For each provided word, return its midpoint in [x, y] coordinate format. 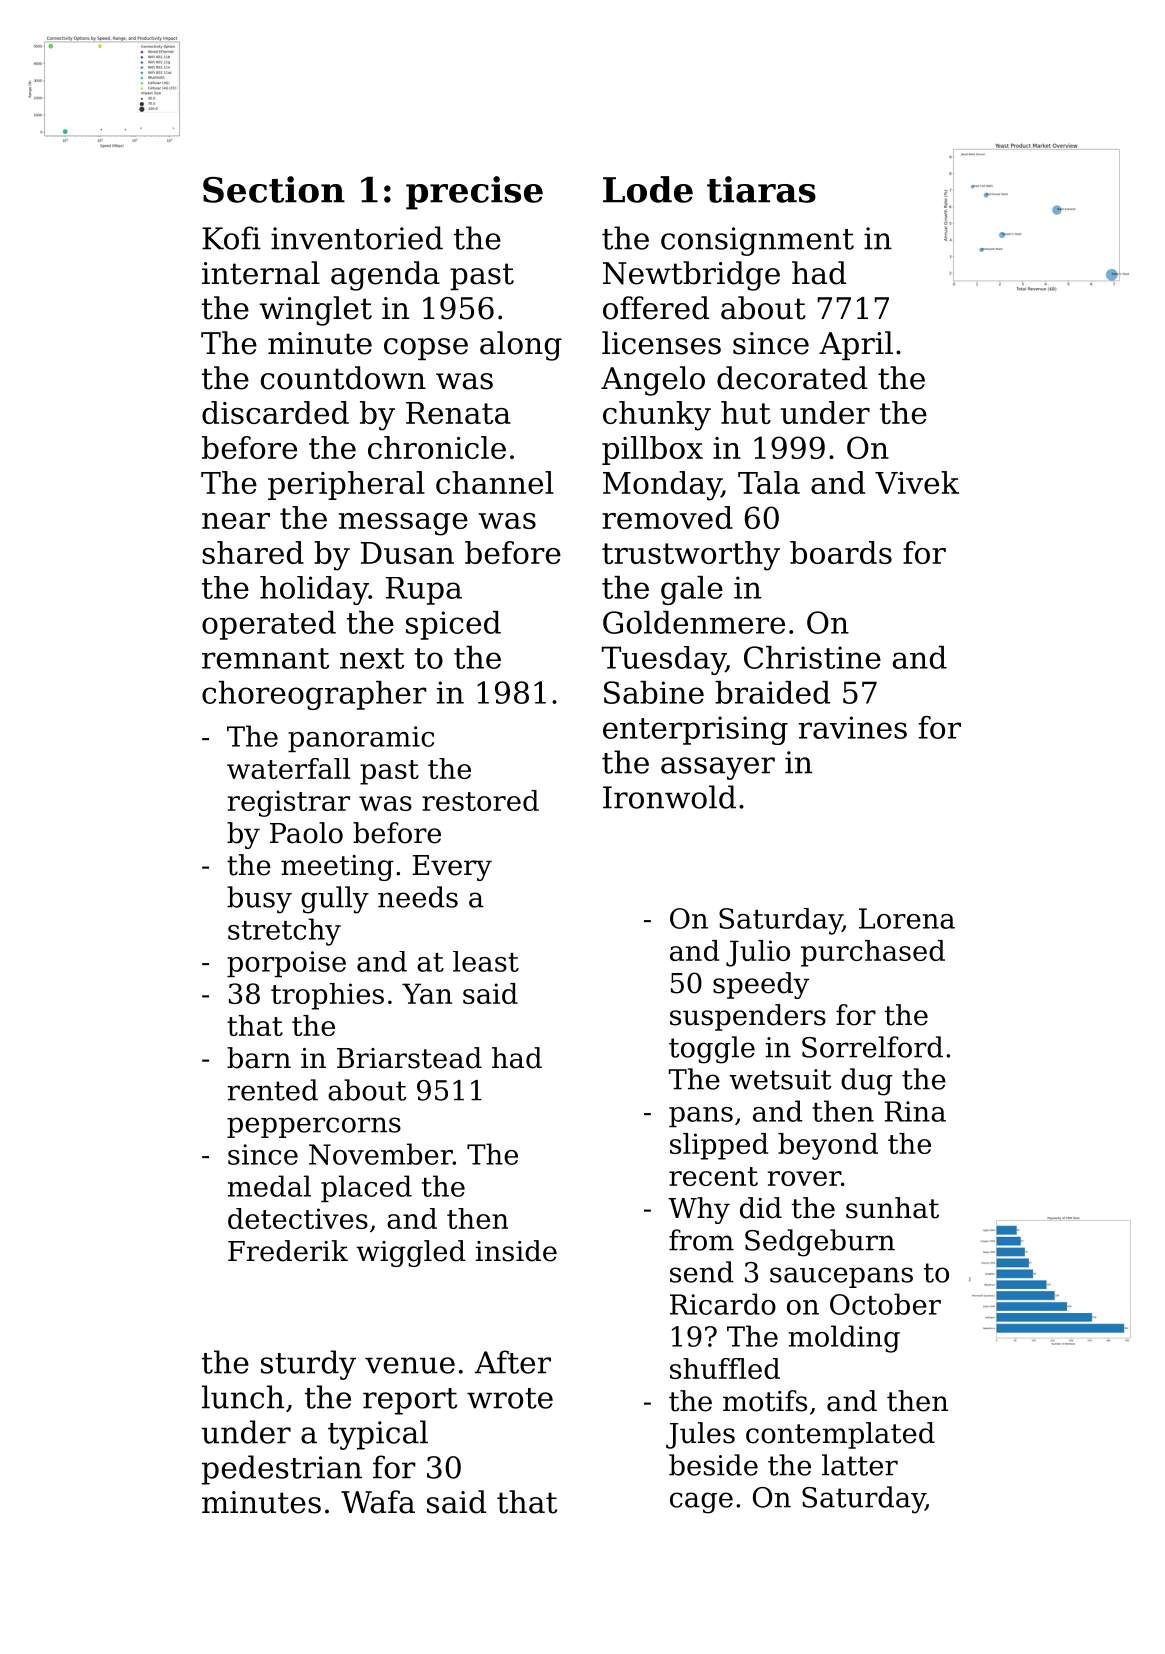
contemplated [840, 1435]
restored [480, 800]
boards [841, 552]
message [403, 524]
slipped [719, 1146]
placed [366, 1188]
